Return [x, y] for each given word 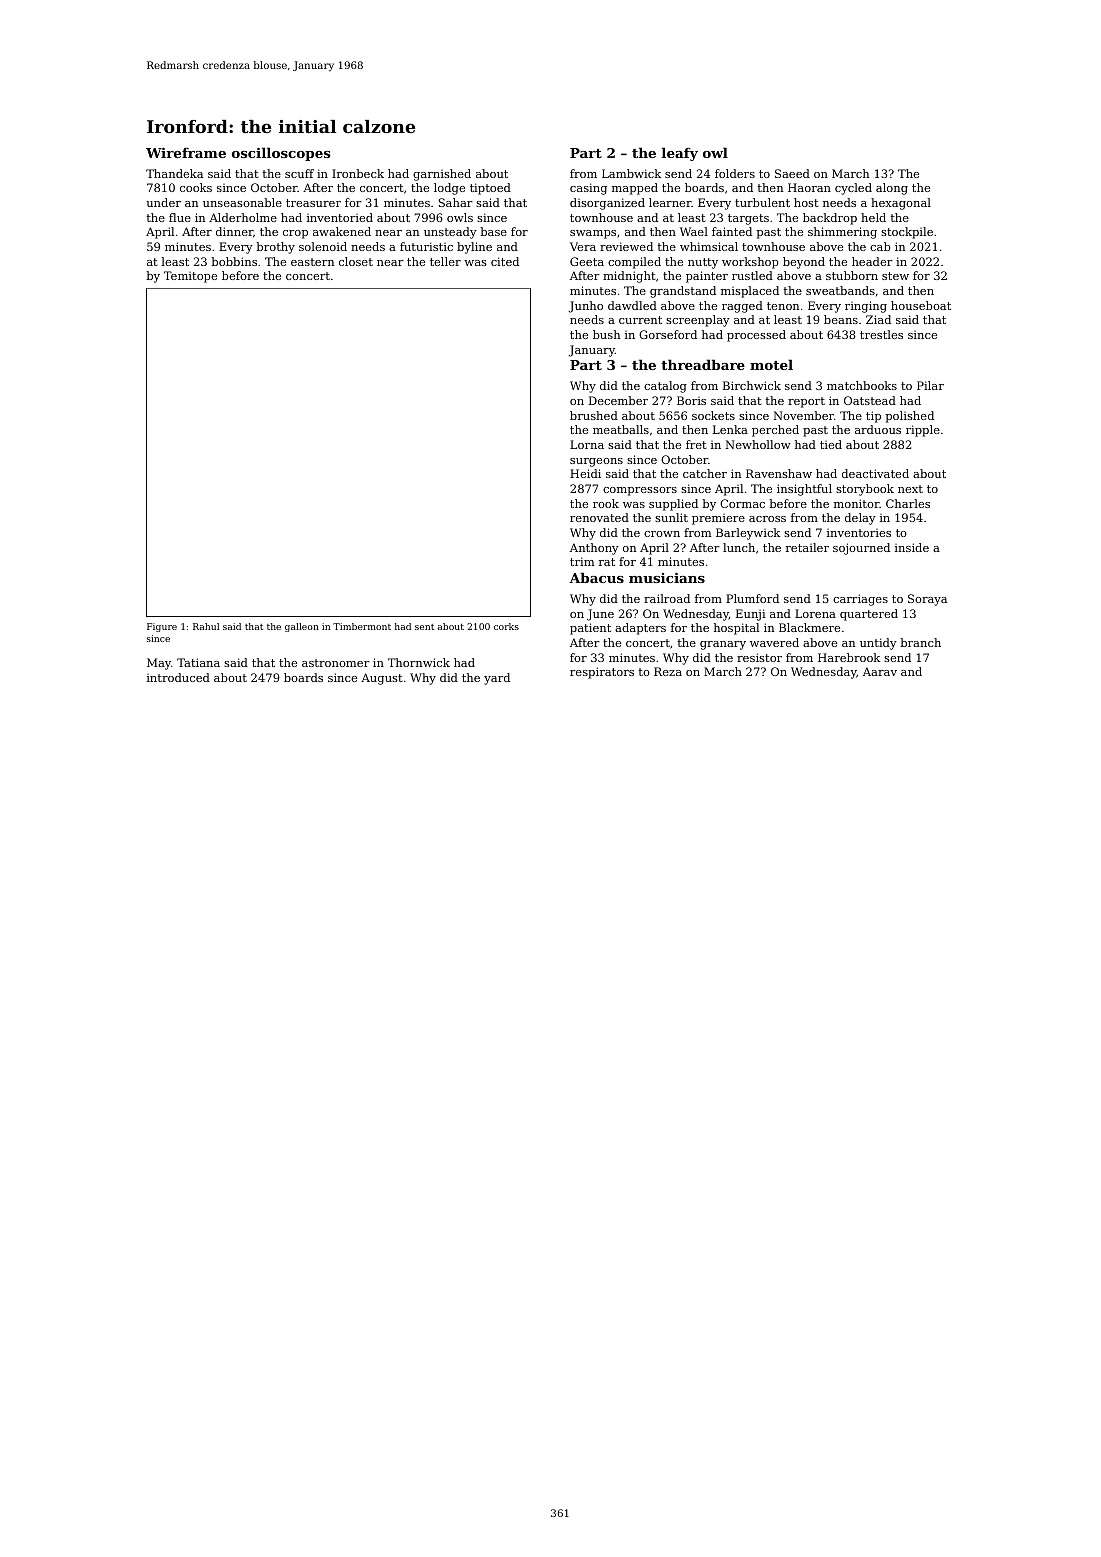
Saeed [792, 173]
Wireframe [186, 152]
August [382, 679]
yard [497, 679]
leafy [680, 154]
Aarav [880, 671]
